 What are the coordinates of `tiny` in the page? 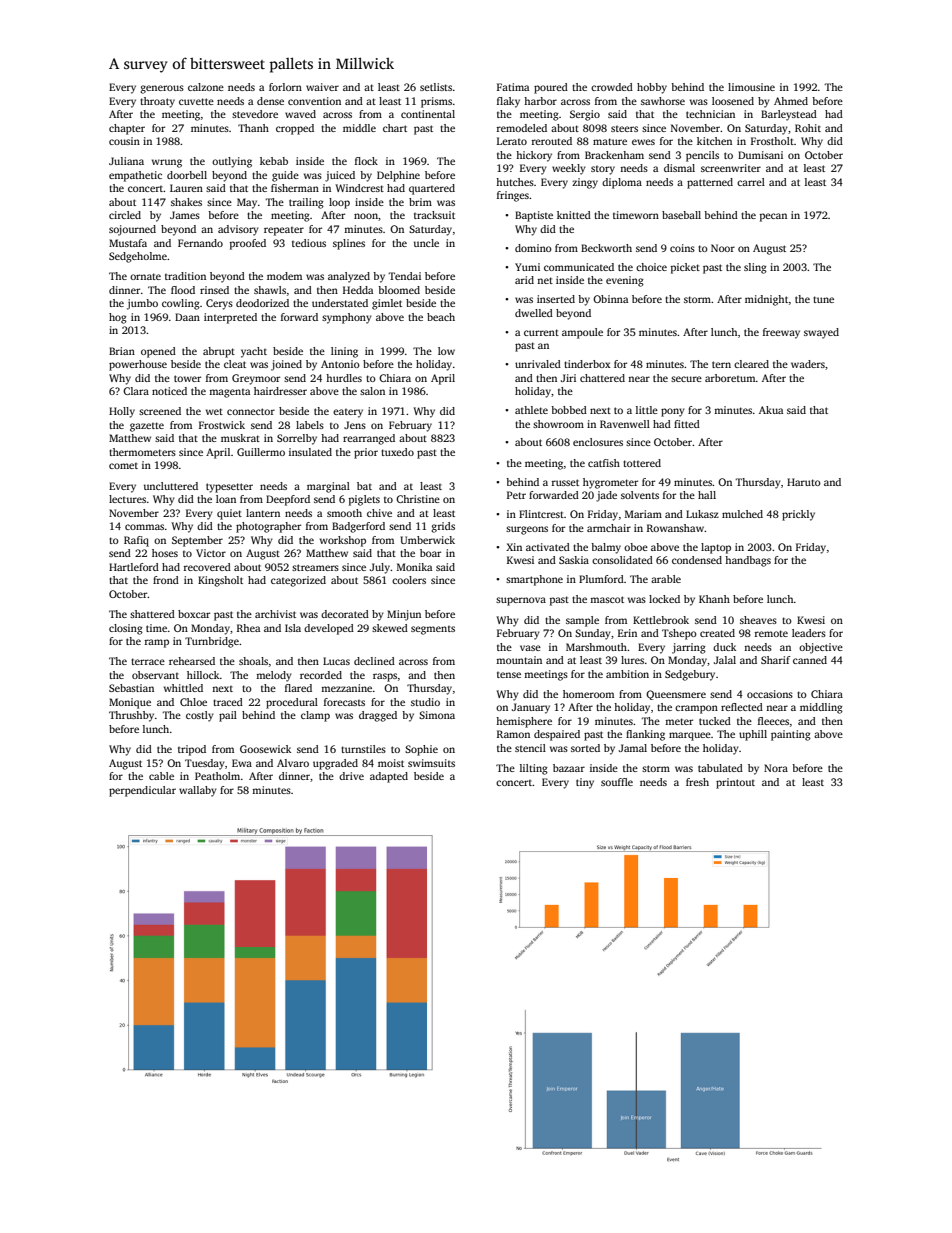 It's located at (585, 783).
